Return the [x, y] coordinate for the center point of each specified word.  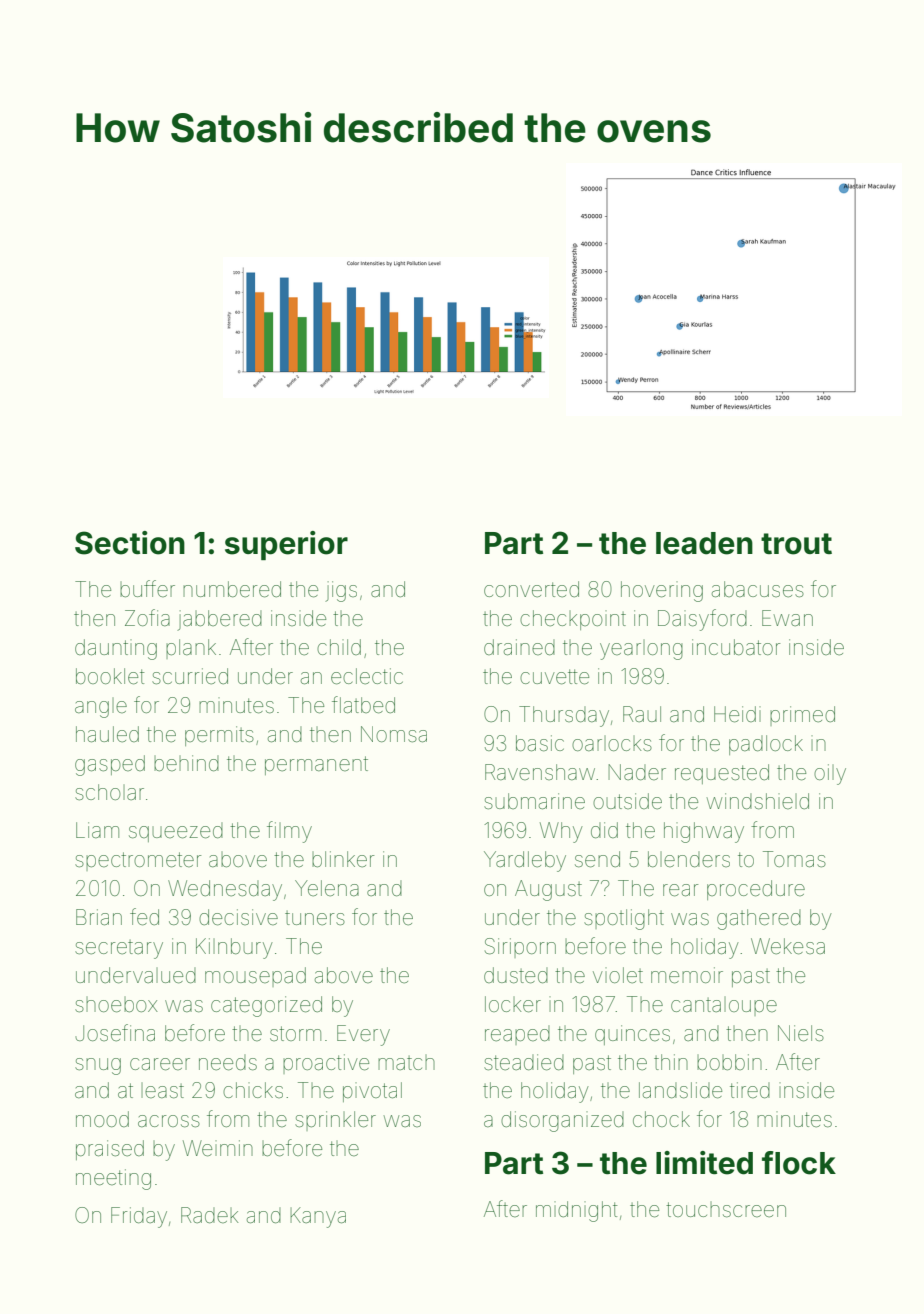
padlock [766, 745]
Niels [801, 1033]
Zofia [147, 617]
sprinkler [335, 1121]
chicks [253, 1090]
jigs [341, 591]
